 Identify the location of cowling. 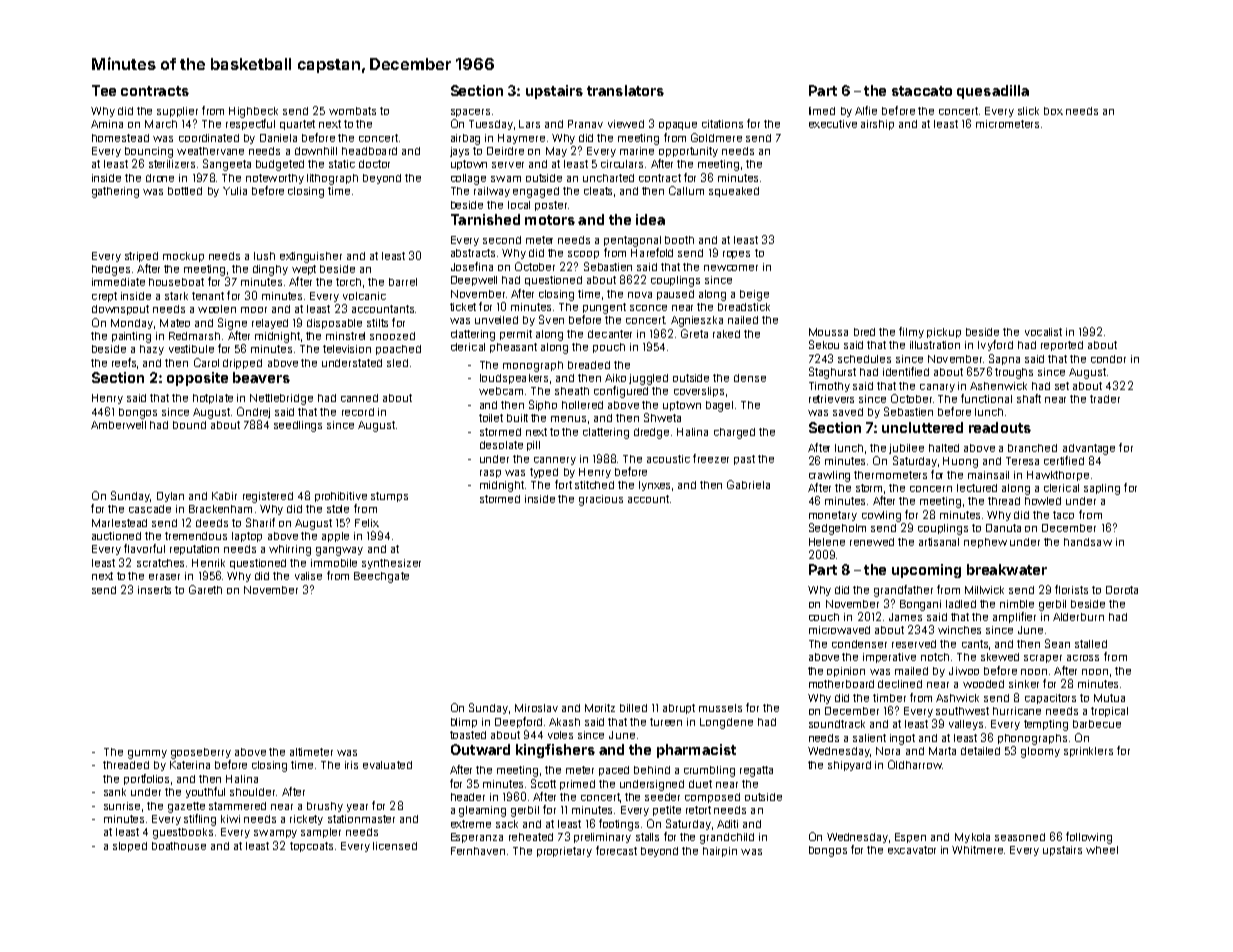
(881, 516).
